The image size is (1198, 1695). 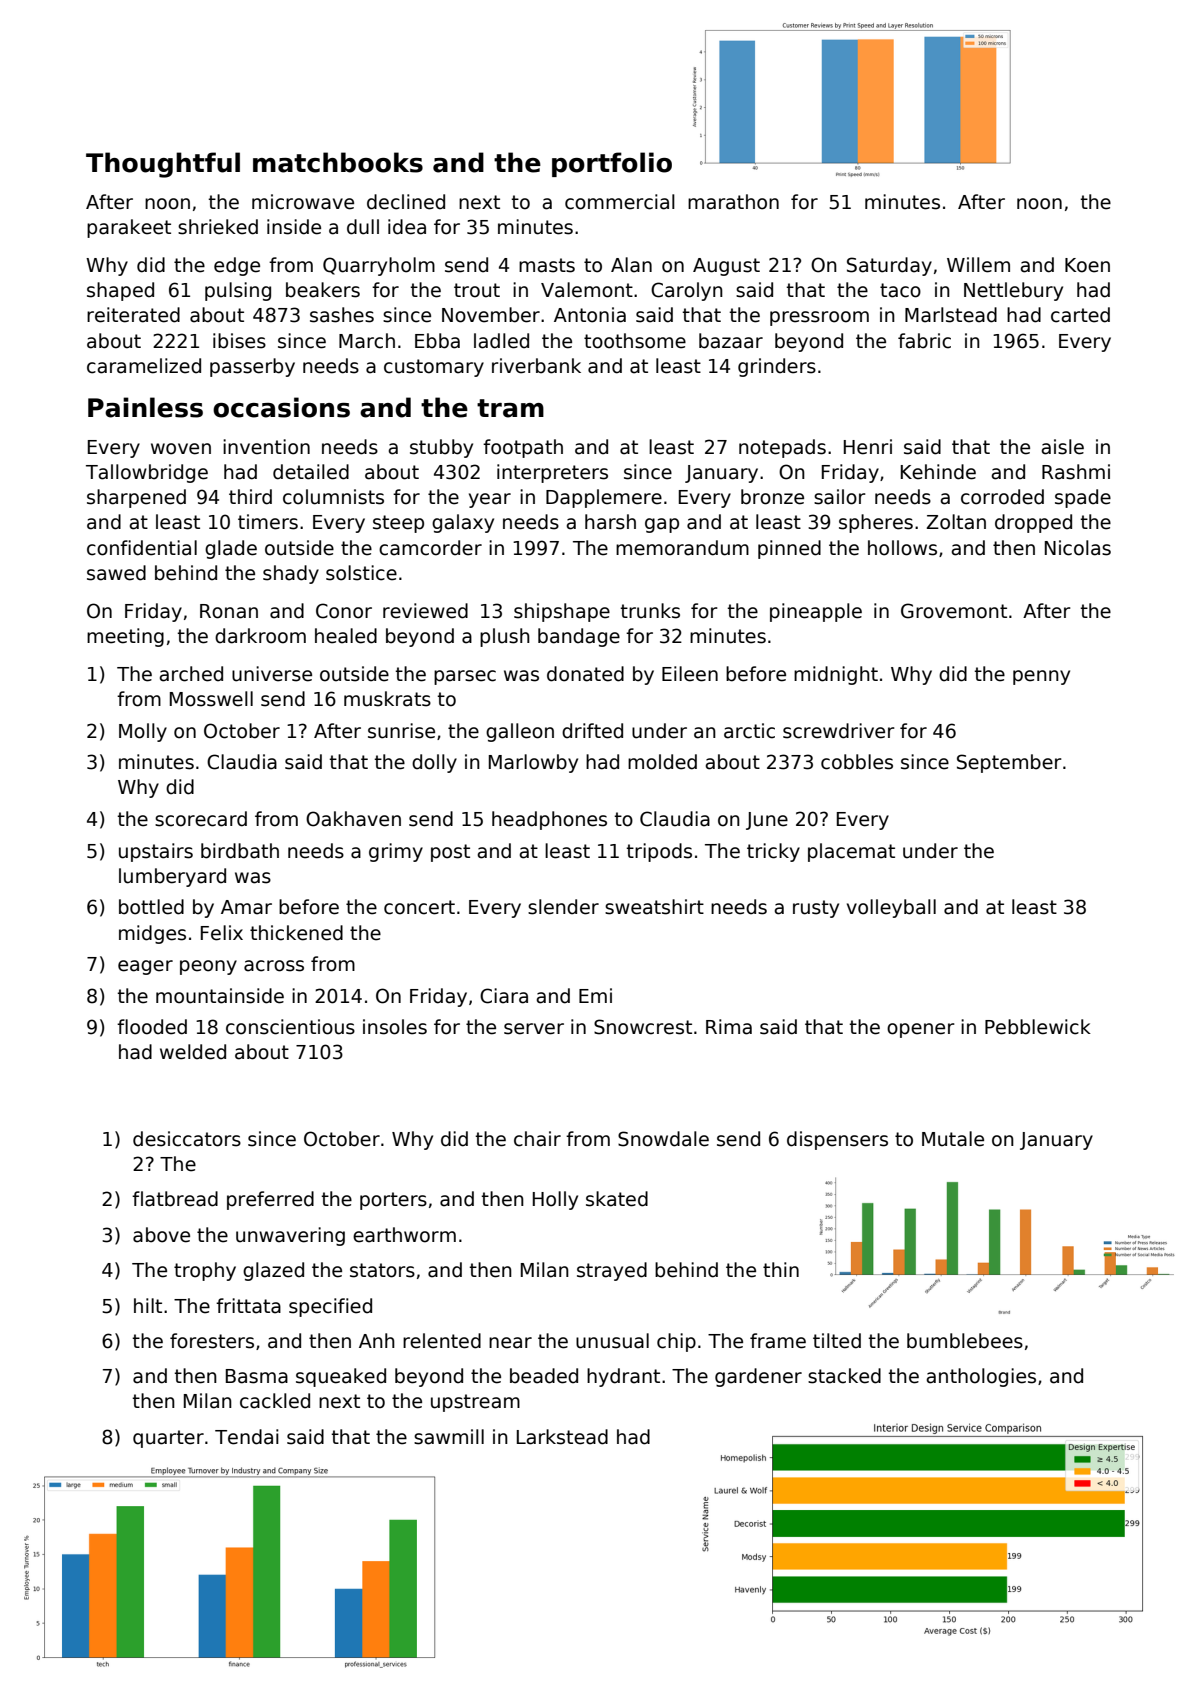 What do you see at coordinates (163, 165) in the screenshot?
I see `Thoughtful` at bounding box center [163, 165].
